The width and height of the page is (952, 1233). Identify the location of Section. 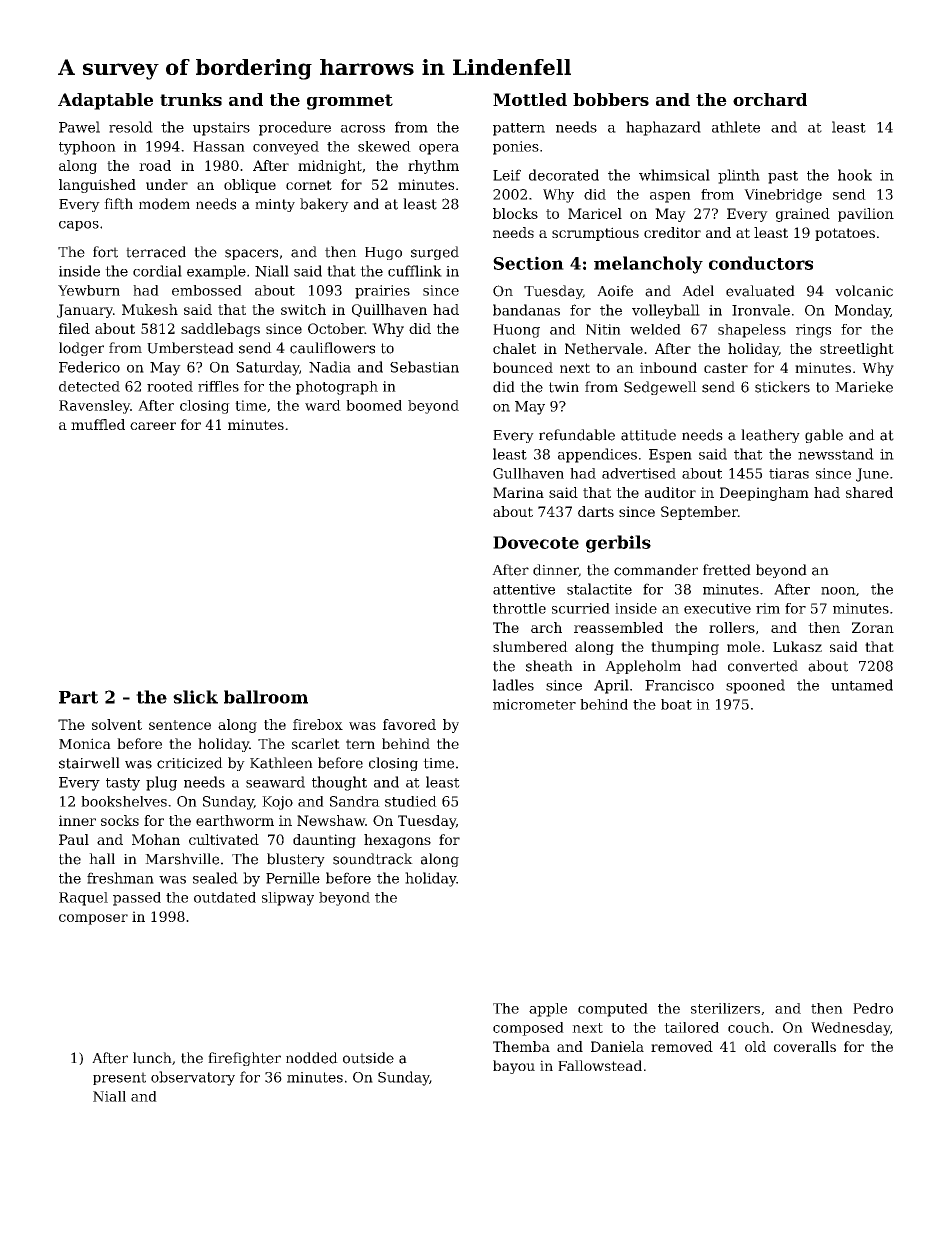
(528, 263).
